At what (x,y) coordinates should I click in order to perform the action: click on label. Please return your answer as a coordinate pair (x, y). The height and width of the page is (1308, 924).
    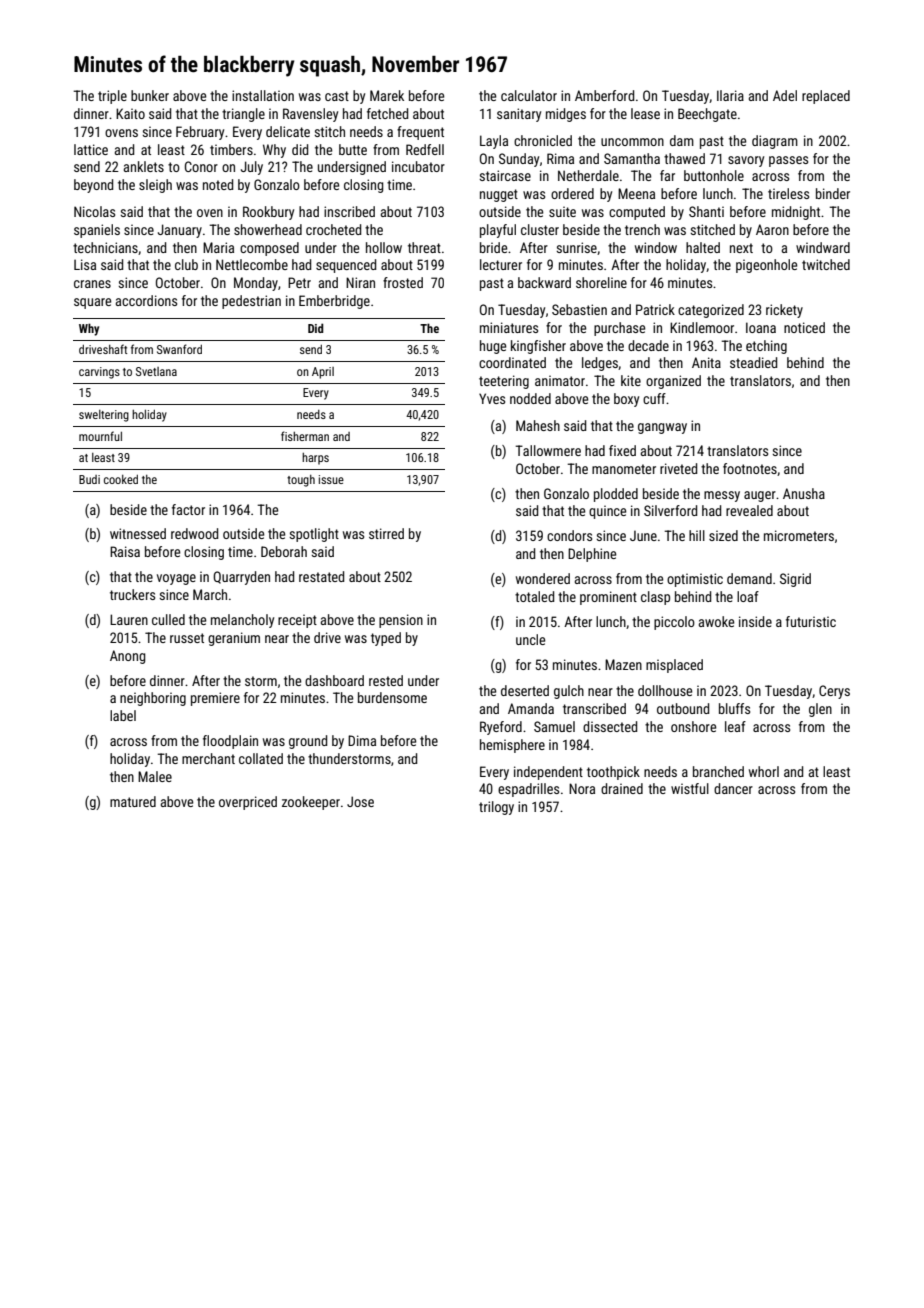
    Looking at the image, I should click on (123, 715).
